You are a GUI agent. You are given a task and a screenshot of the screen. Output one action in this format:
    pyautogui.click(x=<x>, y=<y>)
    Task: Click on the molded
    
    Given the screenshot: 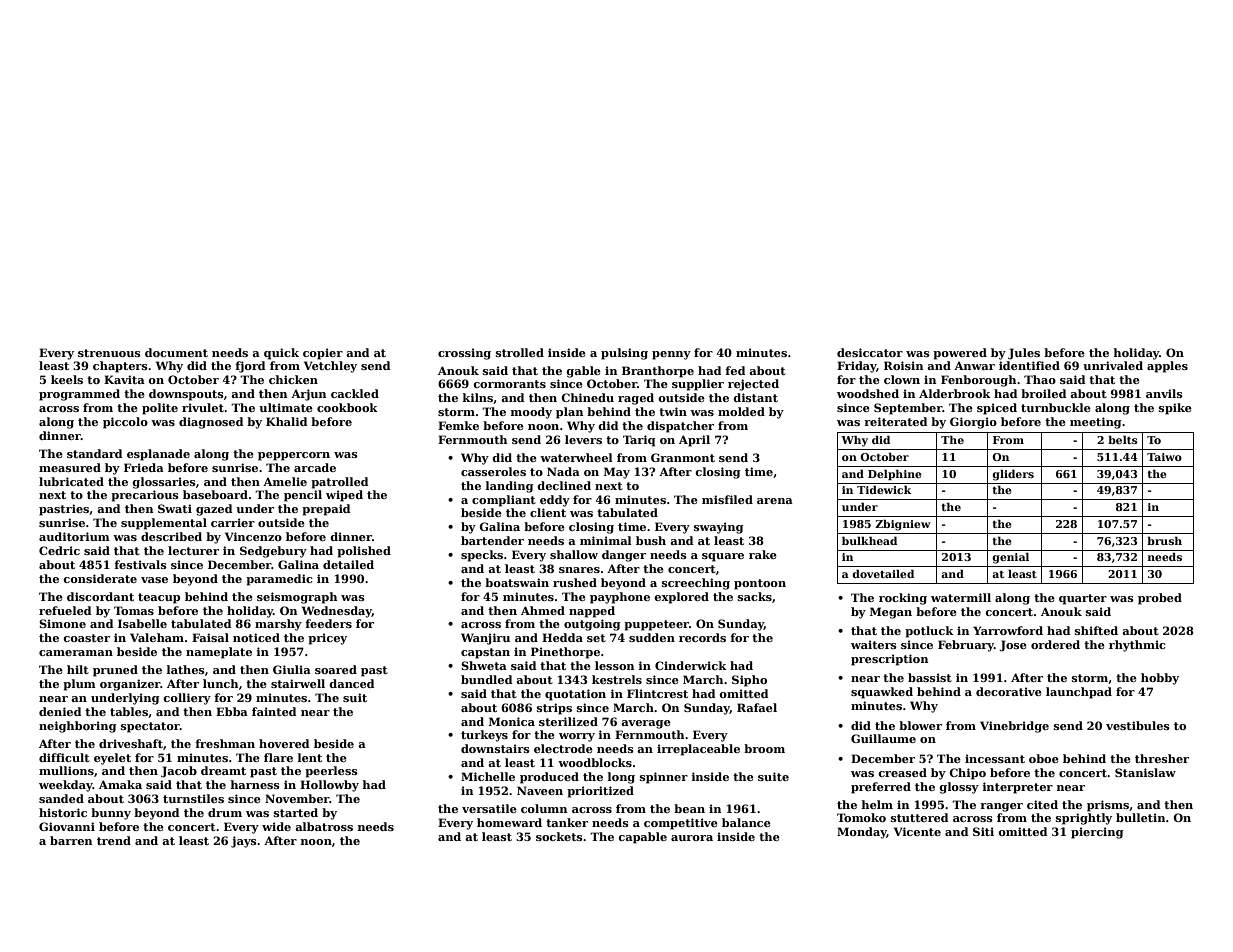 What is the action you would take?
    pyautogui.click(x=741, y=411)
